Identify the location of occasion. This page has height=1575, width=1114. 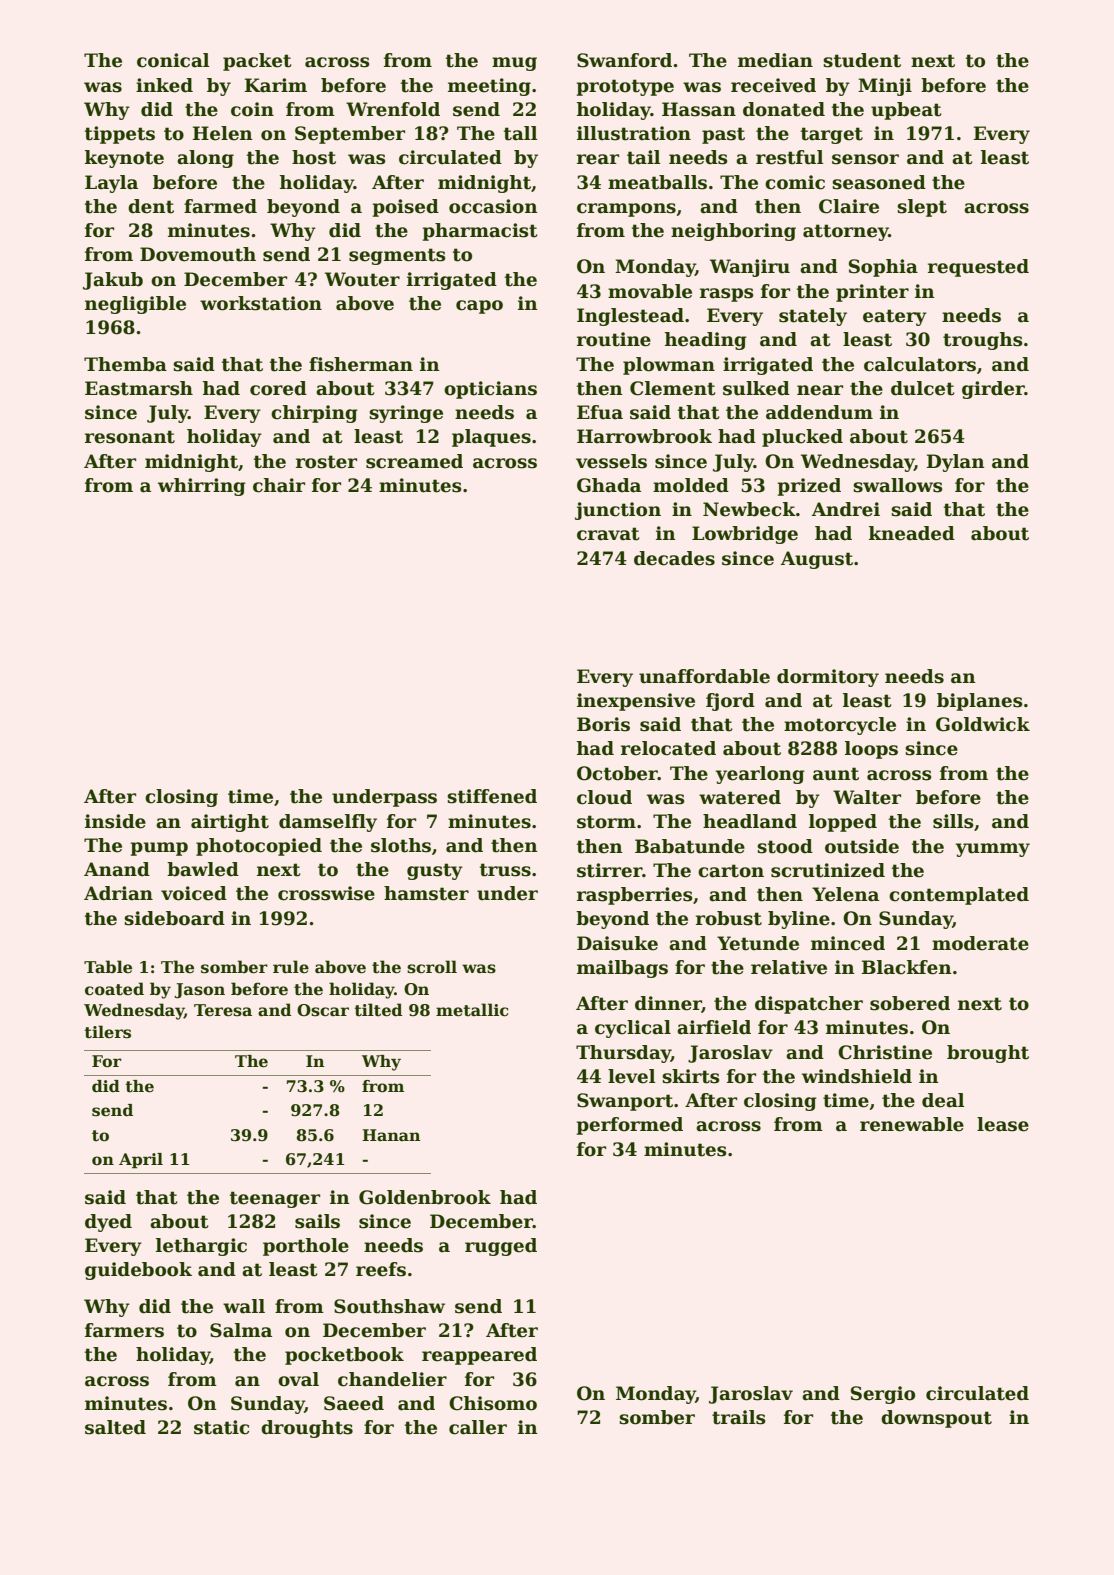
(493, 206).
